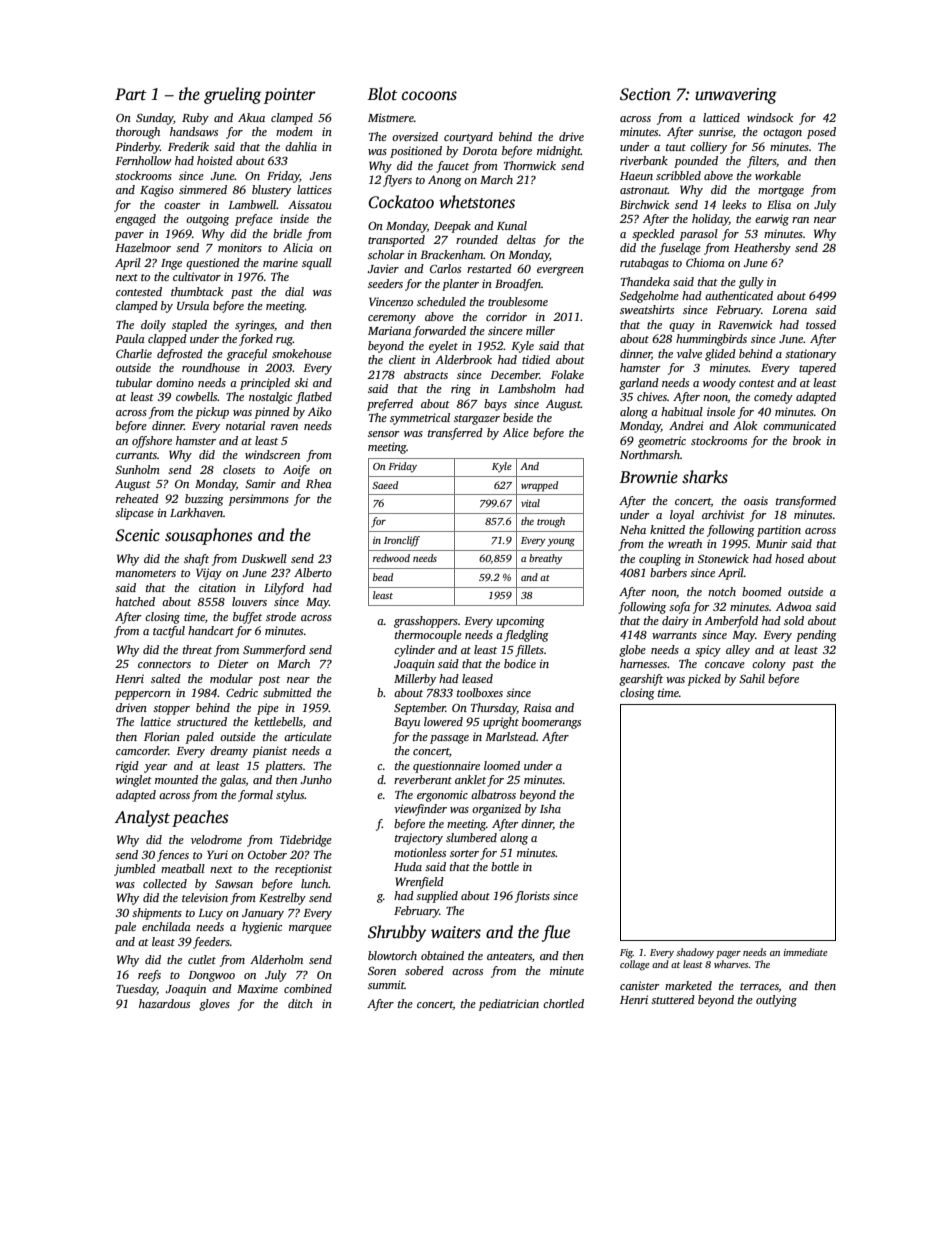 The image size is (952, 1233). Describe the element at coordinates (794, 606) in the page. I see `Adwoa` at that location.
